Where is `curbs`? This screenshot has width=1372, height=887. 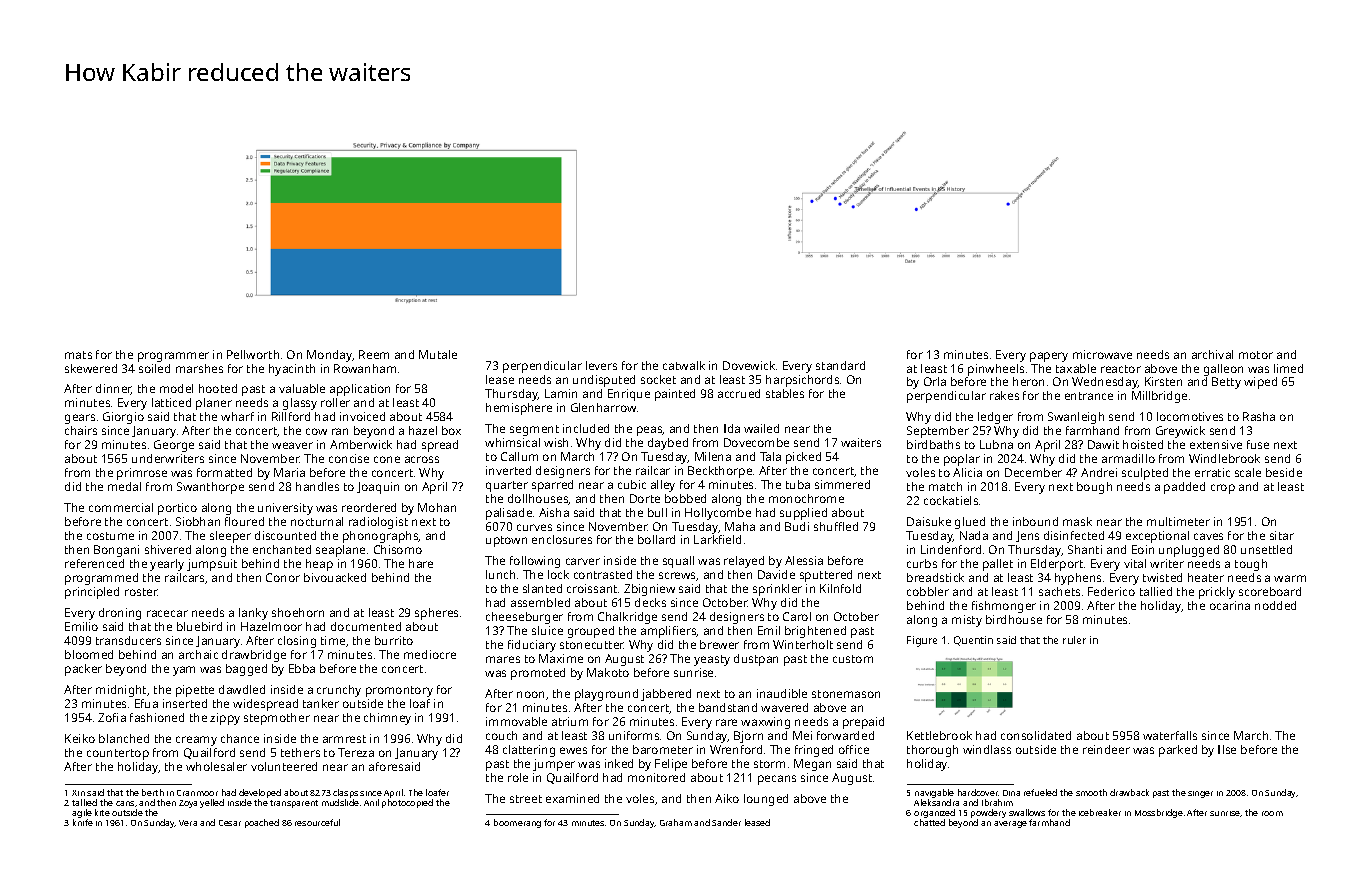 curbs is located at coordinates (922, 563).
